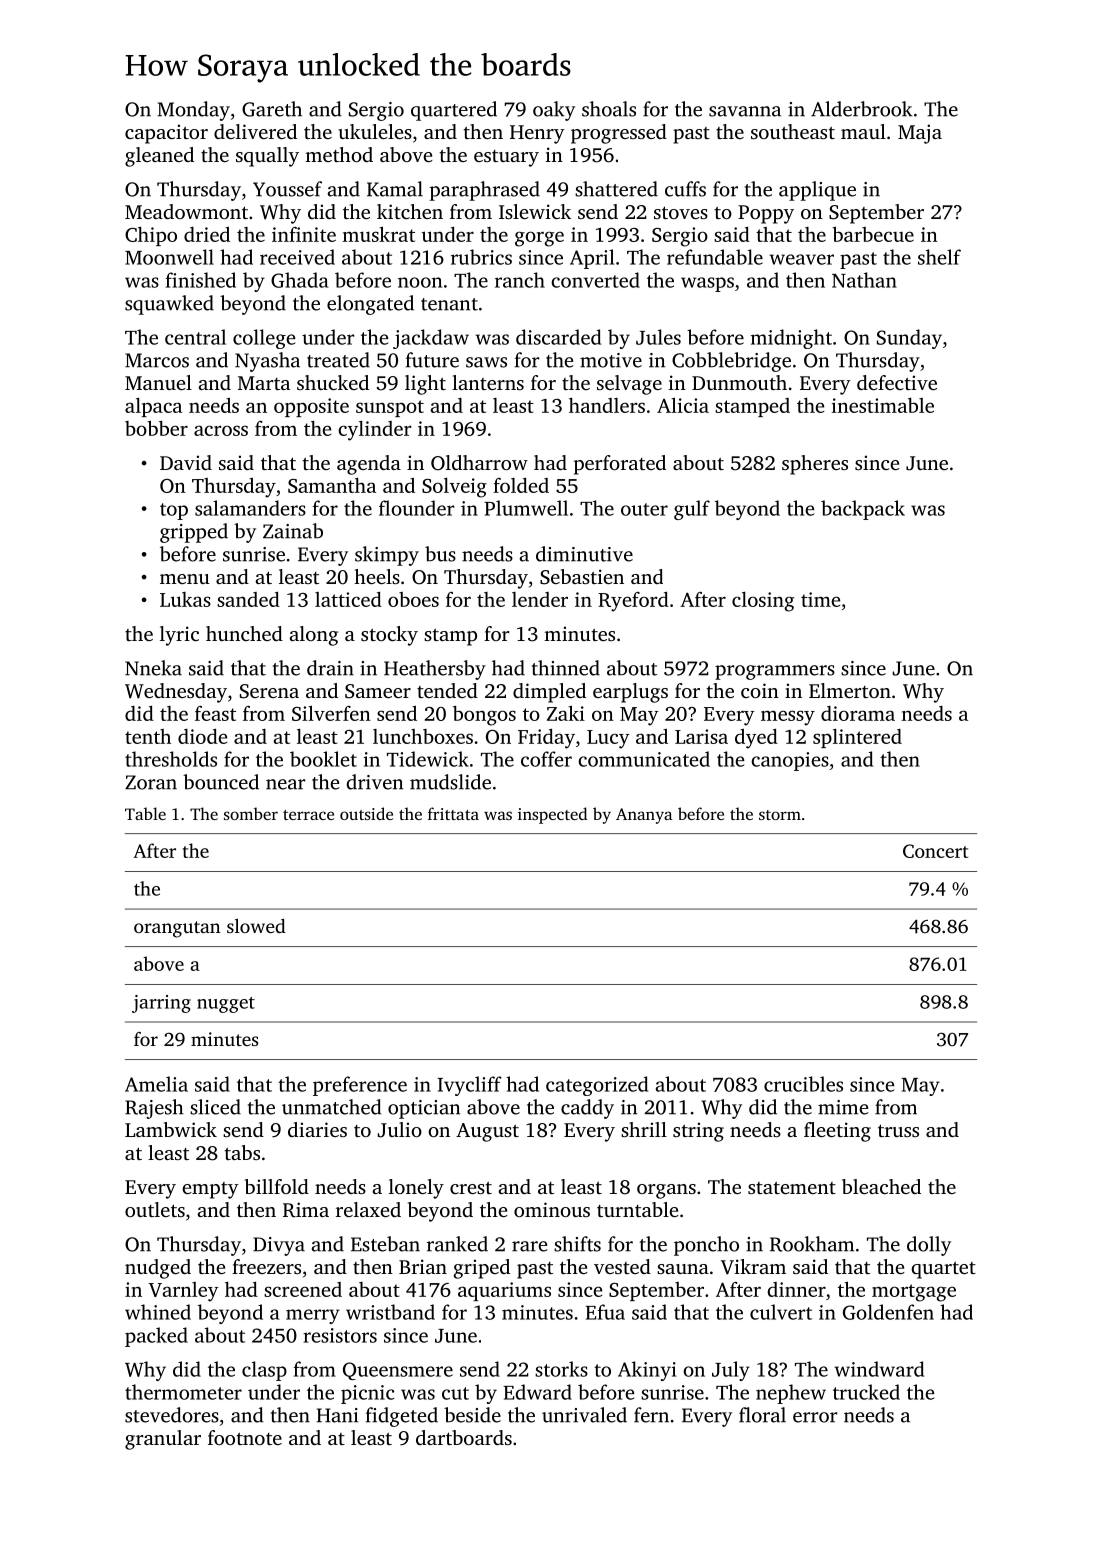 This image has height=1559, width=1102. What do you see at coordinates (470, 1086) in the image?
I see `Ivycliff` at bounding box center [470, 1086].
